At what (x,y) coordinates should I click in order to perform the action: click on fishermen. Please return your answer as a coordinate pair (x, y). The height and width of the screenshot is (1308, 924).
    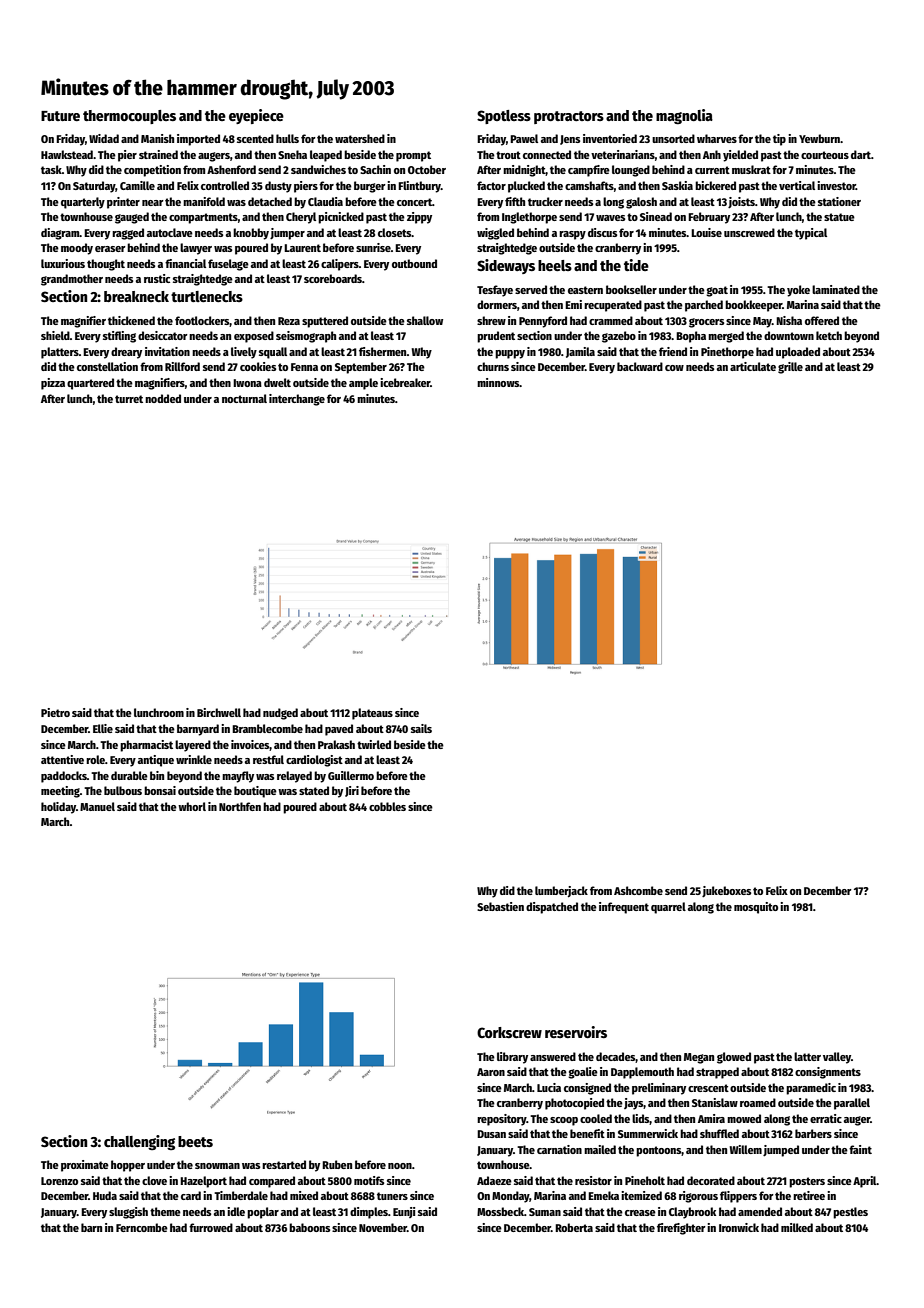
    Looking at the image, I should click on (383, 351).
